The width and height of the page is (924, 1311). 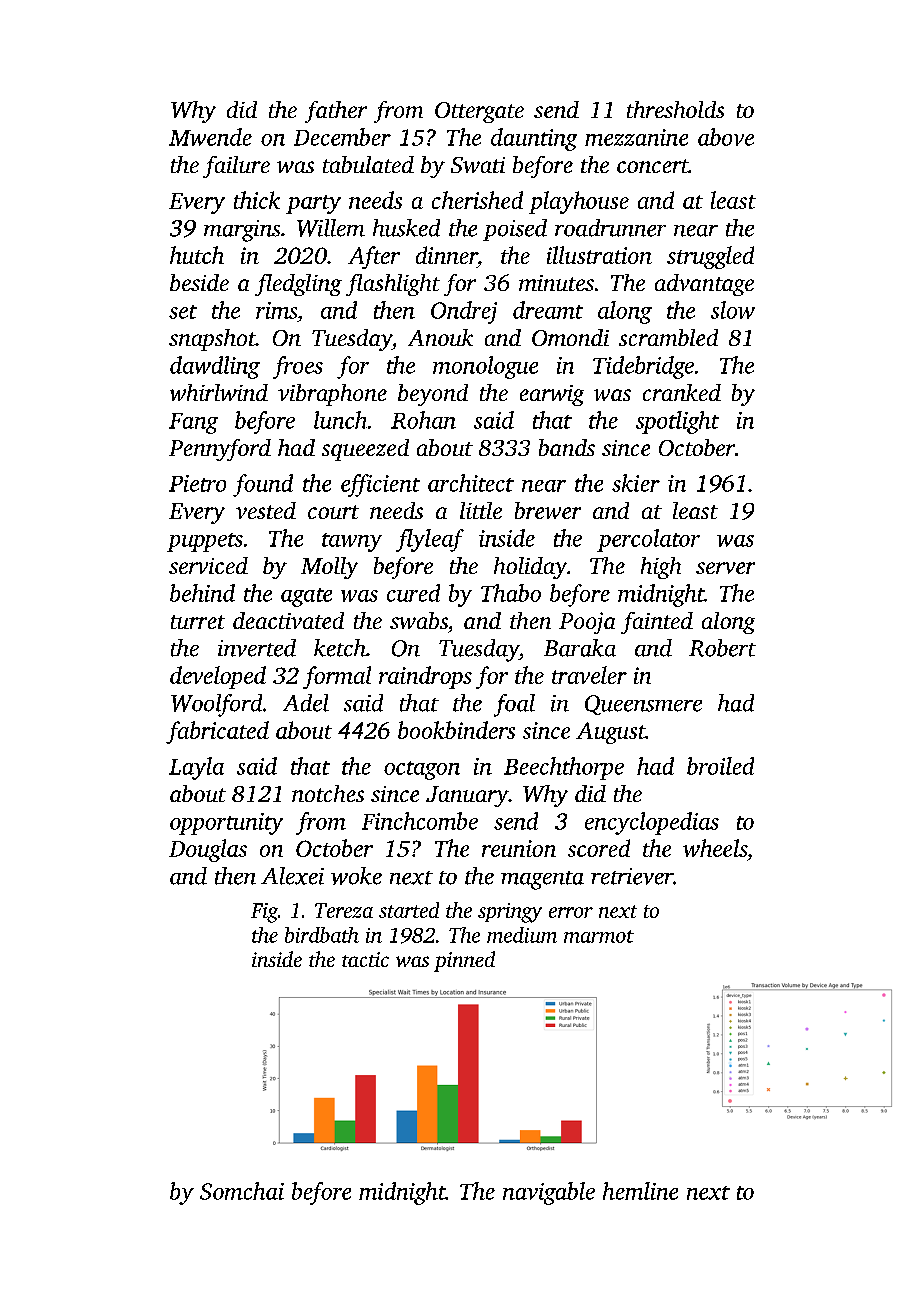 What do you see at coordinates (715, 848) in the page?
I see `wheels` at bounding box center [715, 848].
